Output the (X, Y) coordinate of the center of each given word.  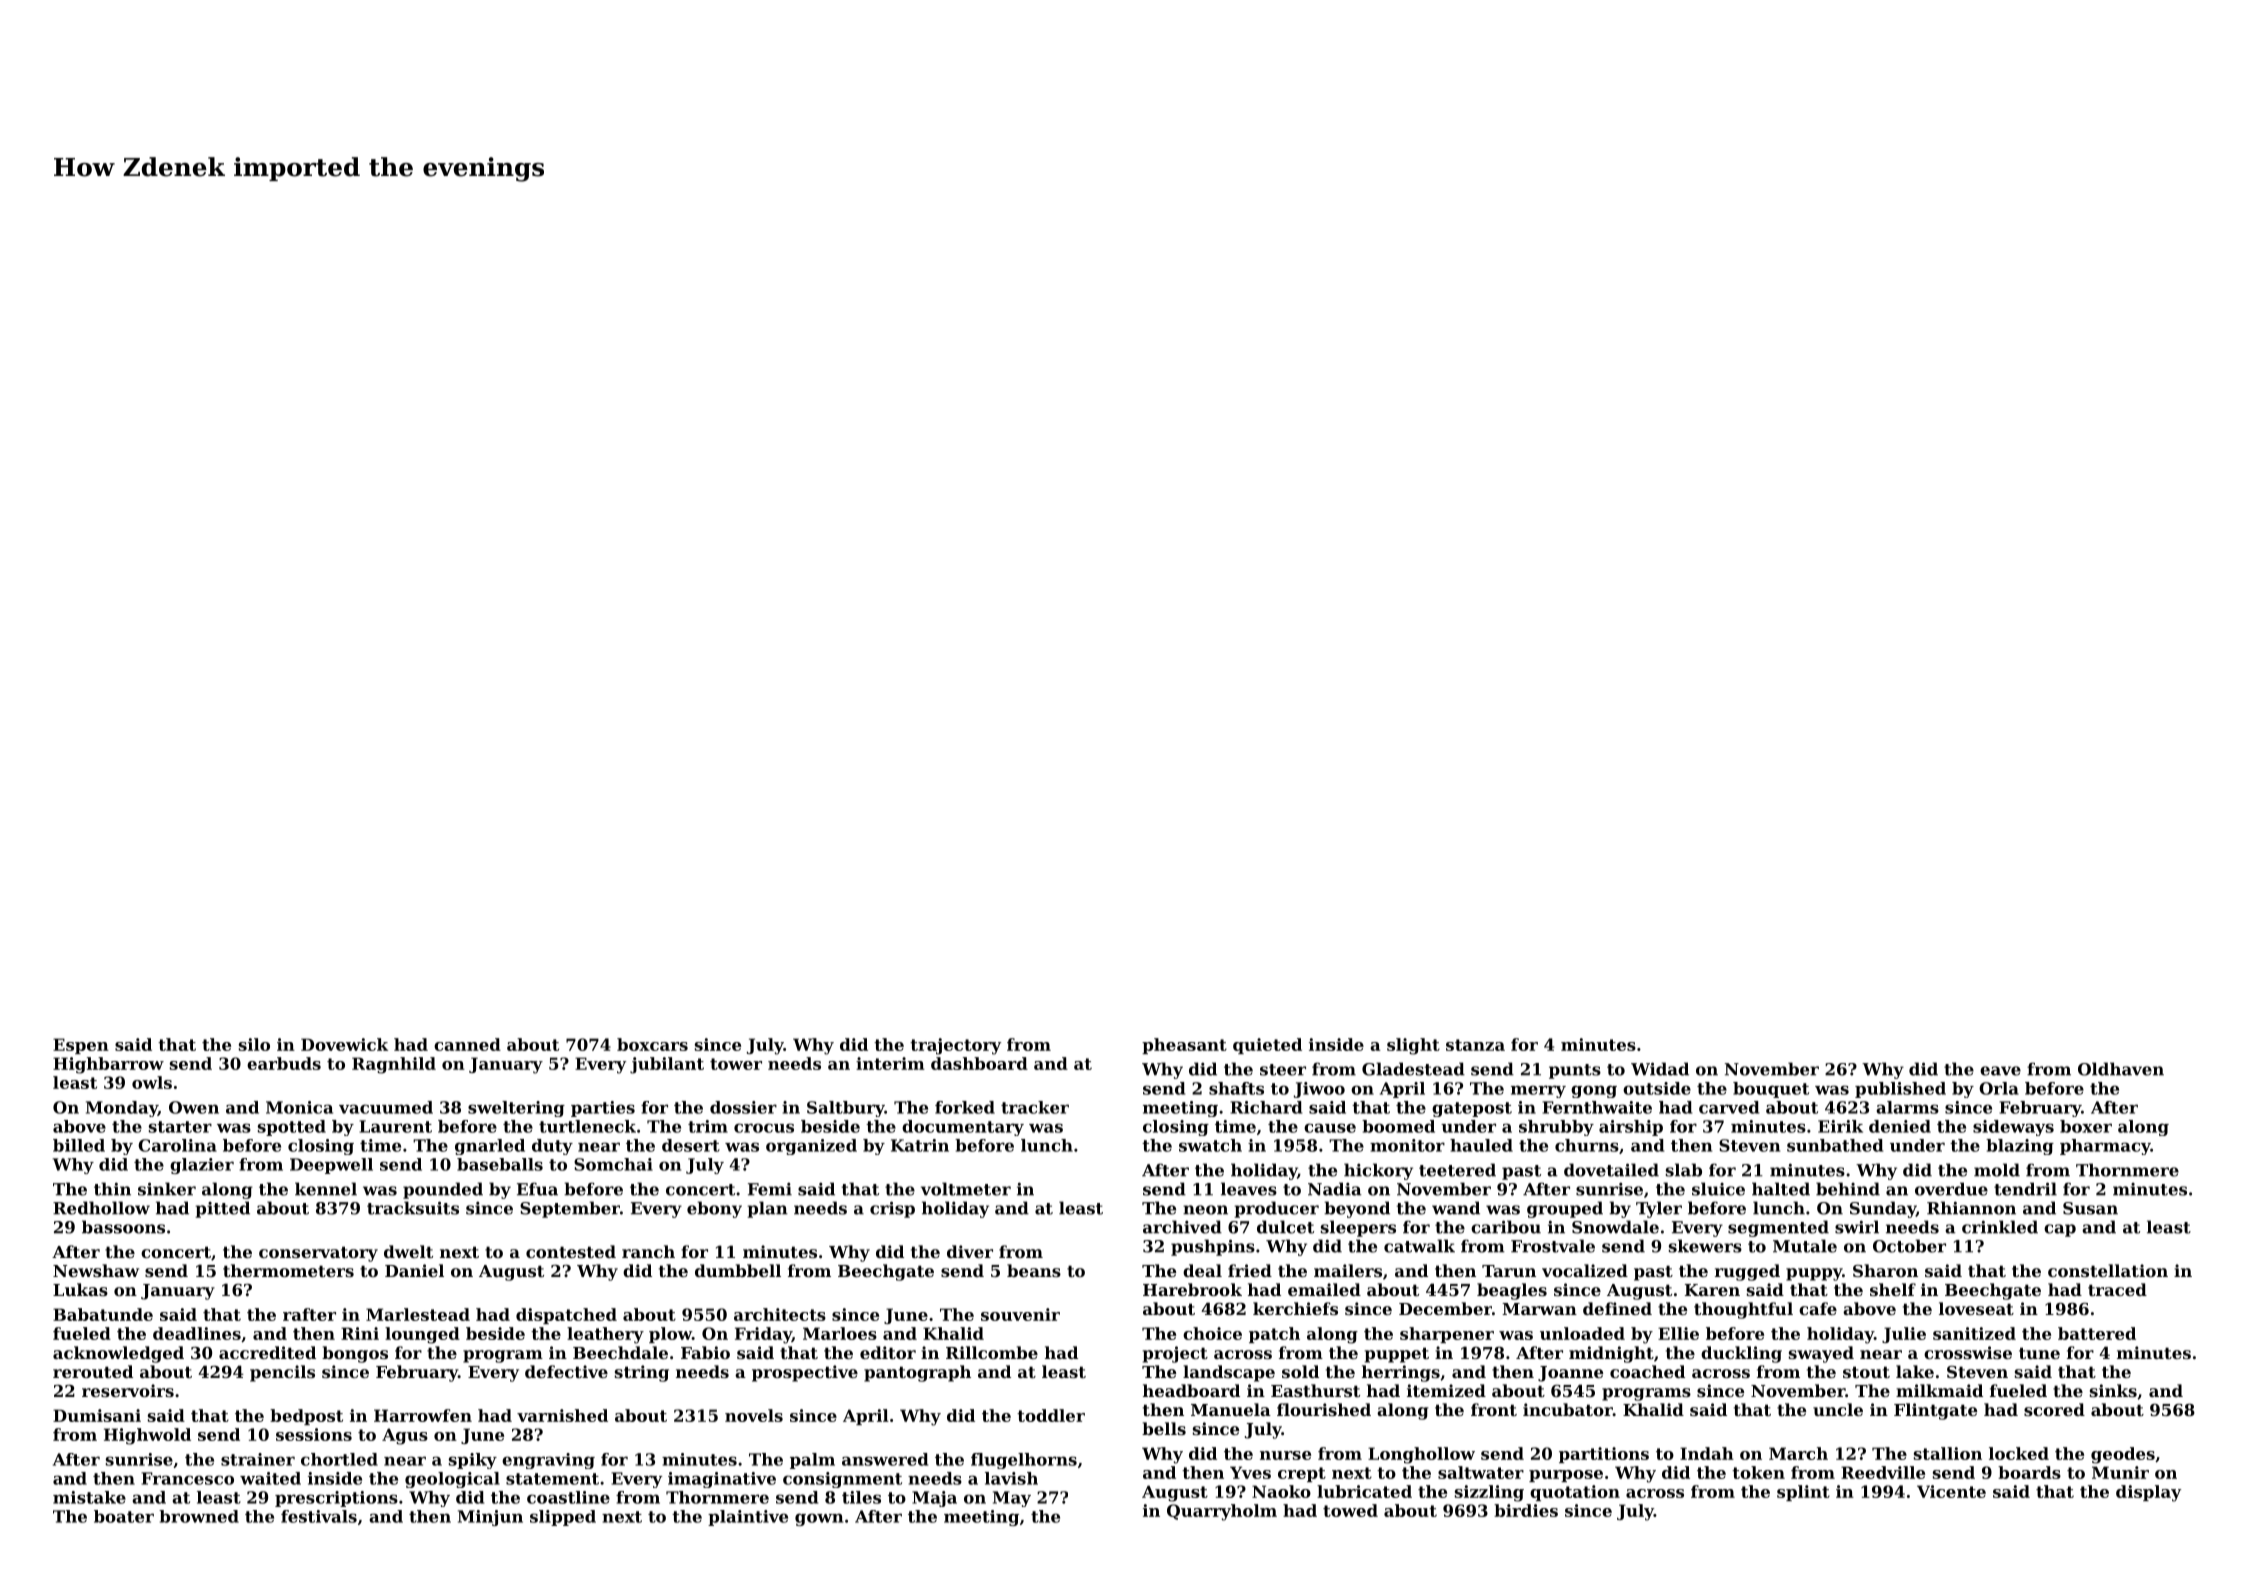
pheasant (1184, 1046)
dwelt (408, 1251)
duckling (1741, 1354)
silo (254, 1044)
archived (1182, 1227)
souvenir (1020, 1314)
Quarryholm (1222, 1512)
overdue (1951, 1189)
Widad (1660, 1069)
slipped (563, 1518)
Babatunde (103, 1314)
